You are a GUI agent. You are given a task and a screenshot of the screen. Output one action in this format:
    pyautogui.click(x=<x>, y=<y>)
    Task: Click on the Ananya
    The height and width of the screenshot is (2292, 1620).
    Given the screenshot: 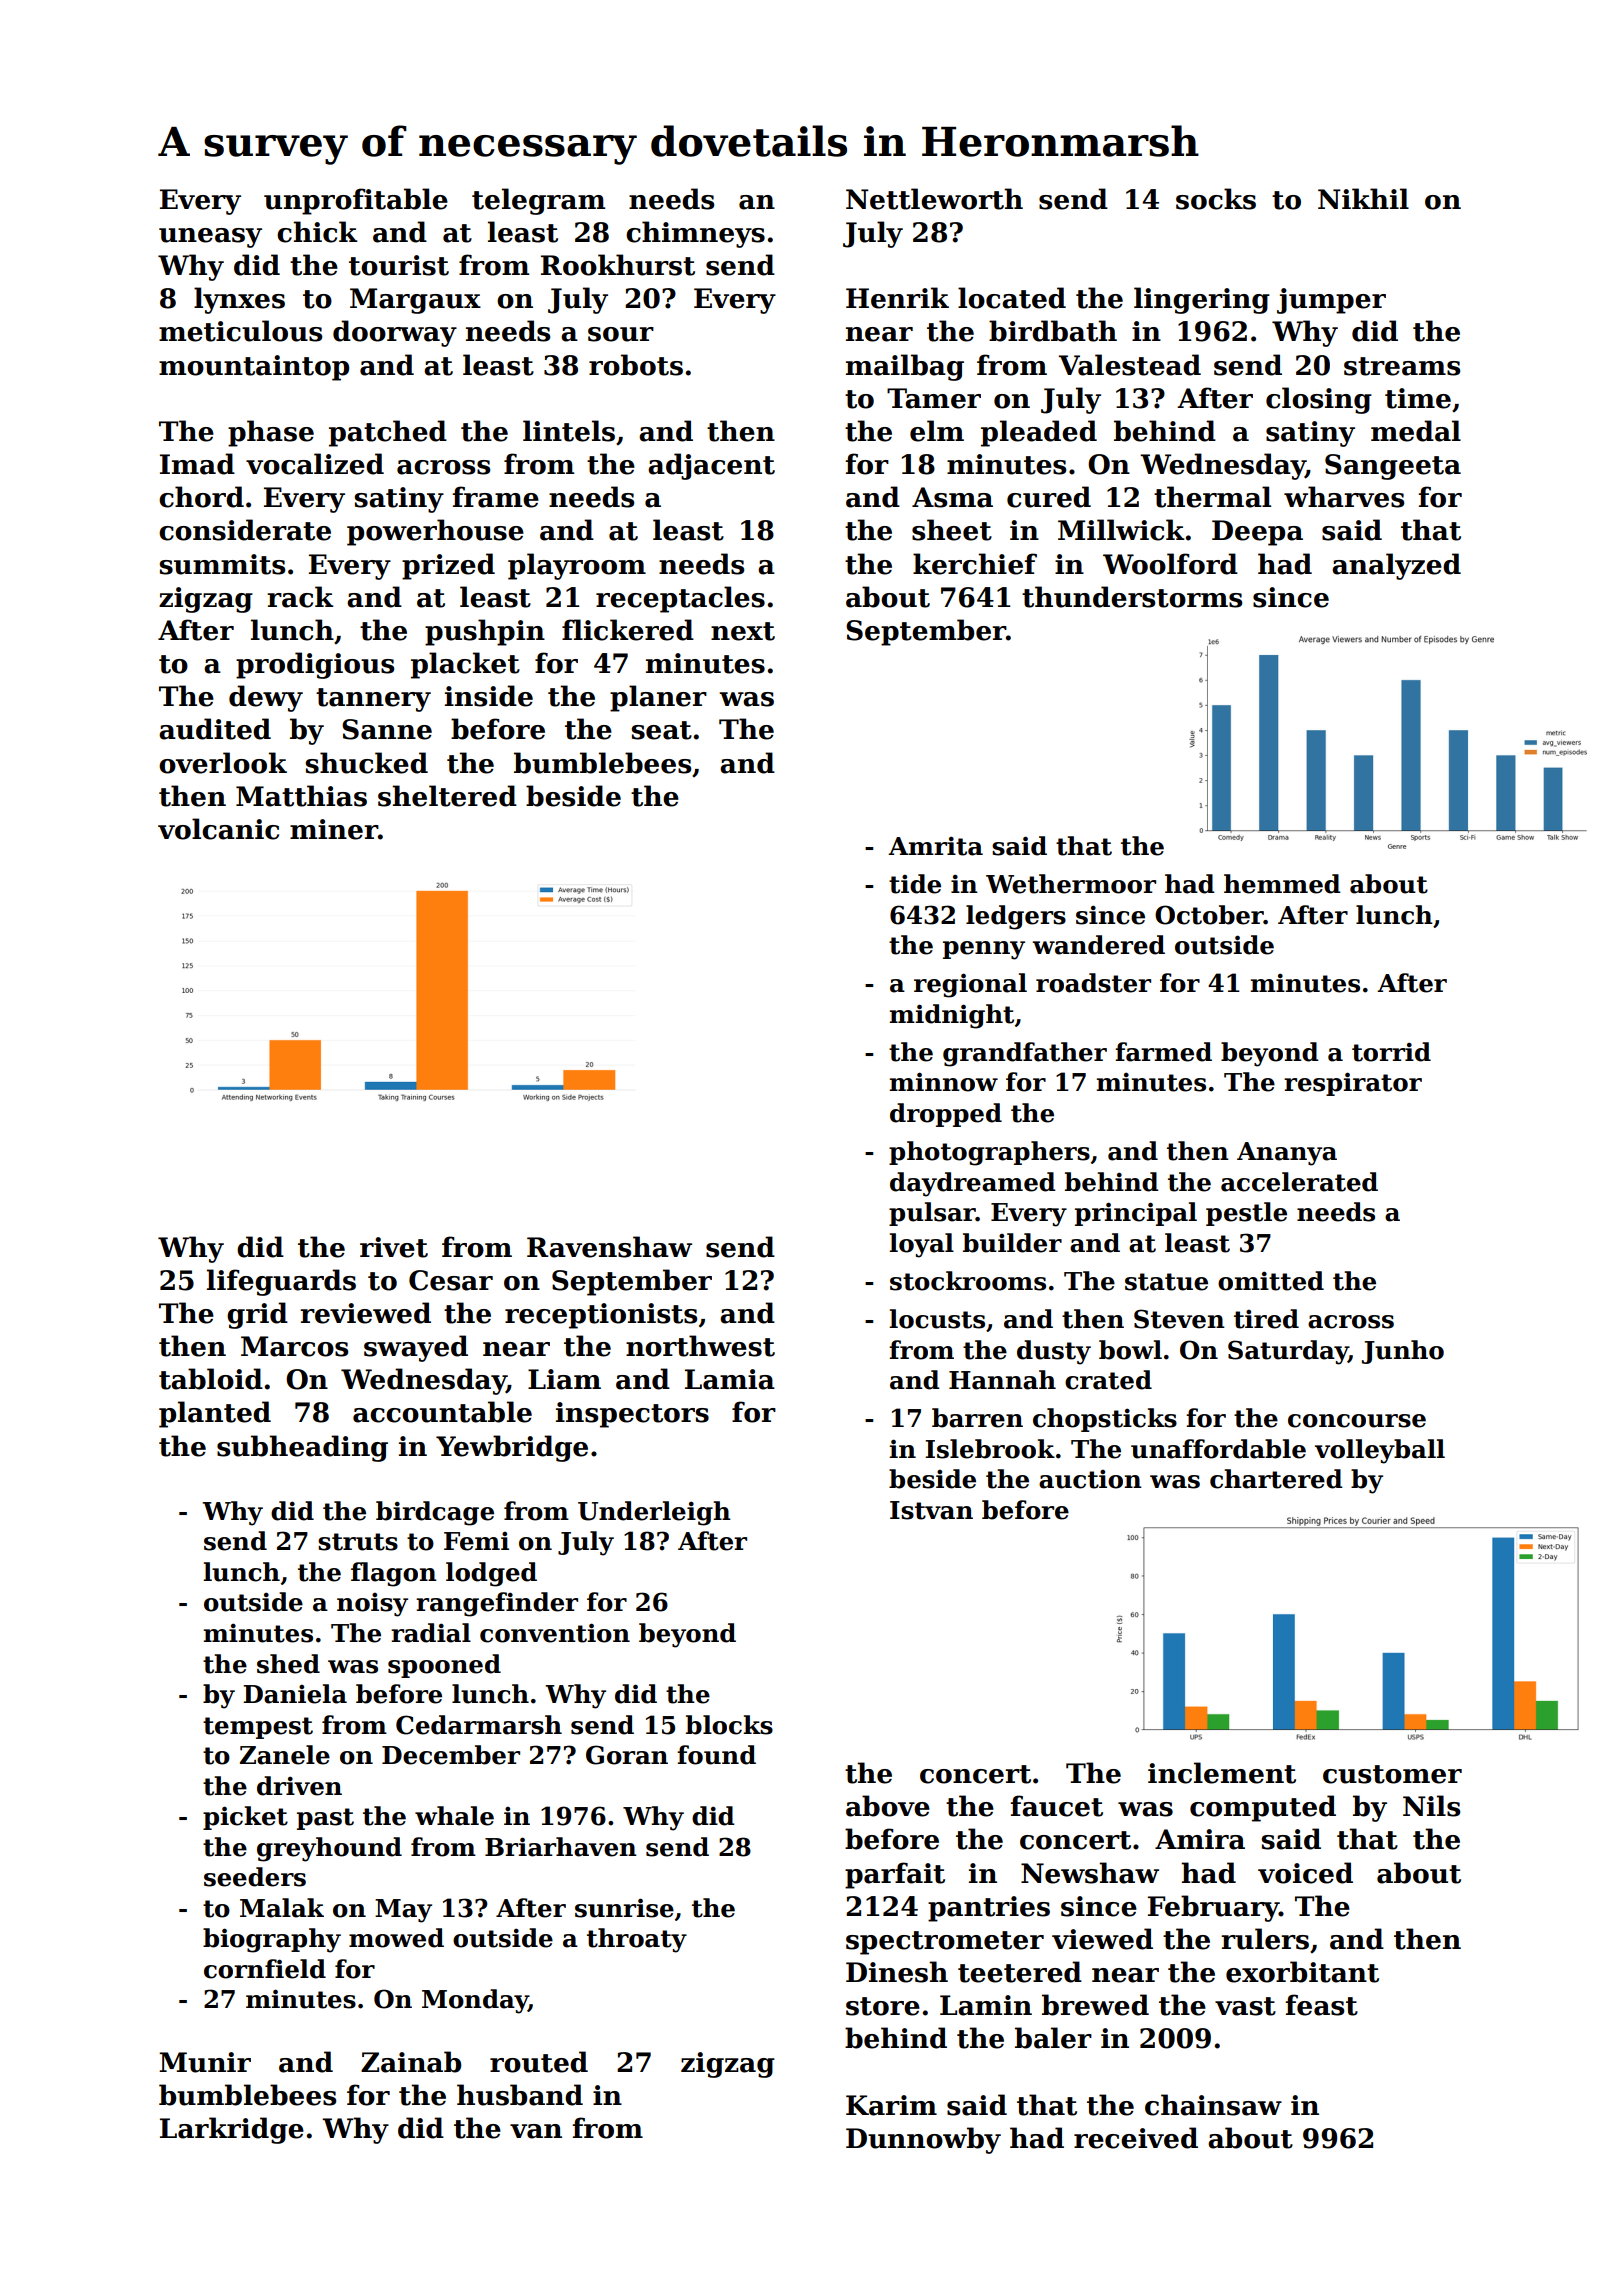 What is the action you would take?
    pyautogui.click(x=1287, y=1154)
